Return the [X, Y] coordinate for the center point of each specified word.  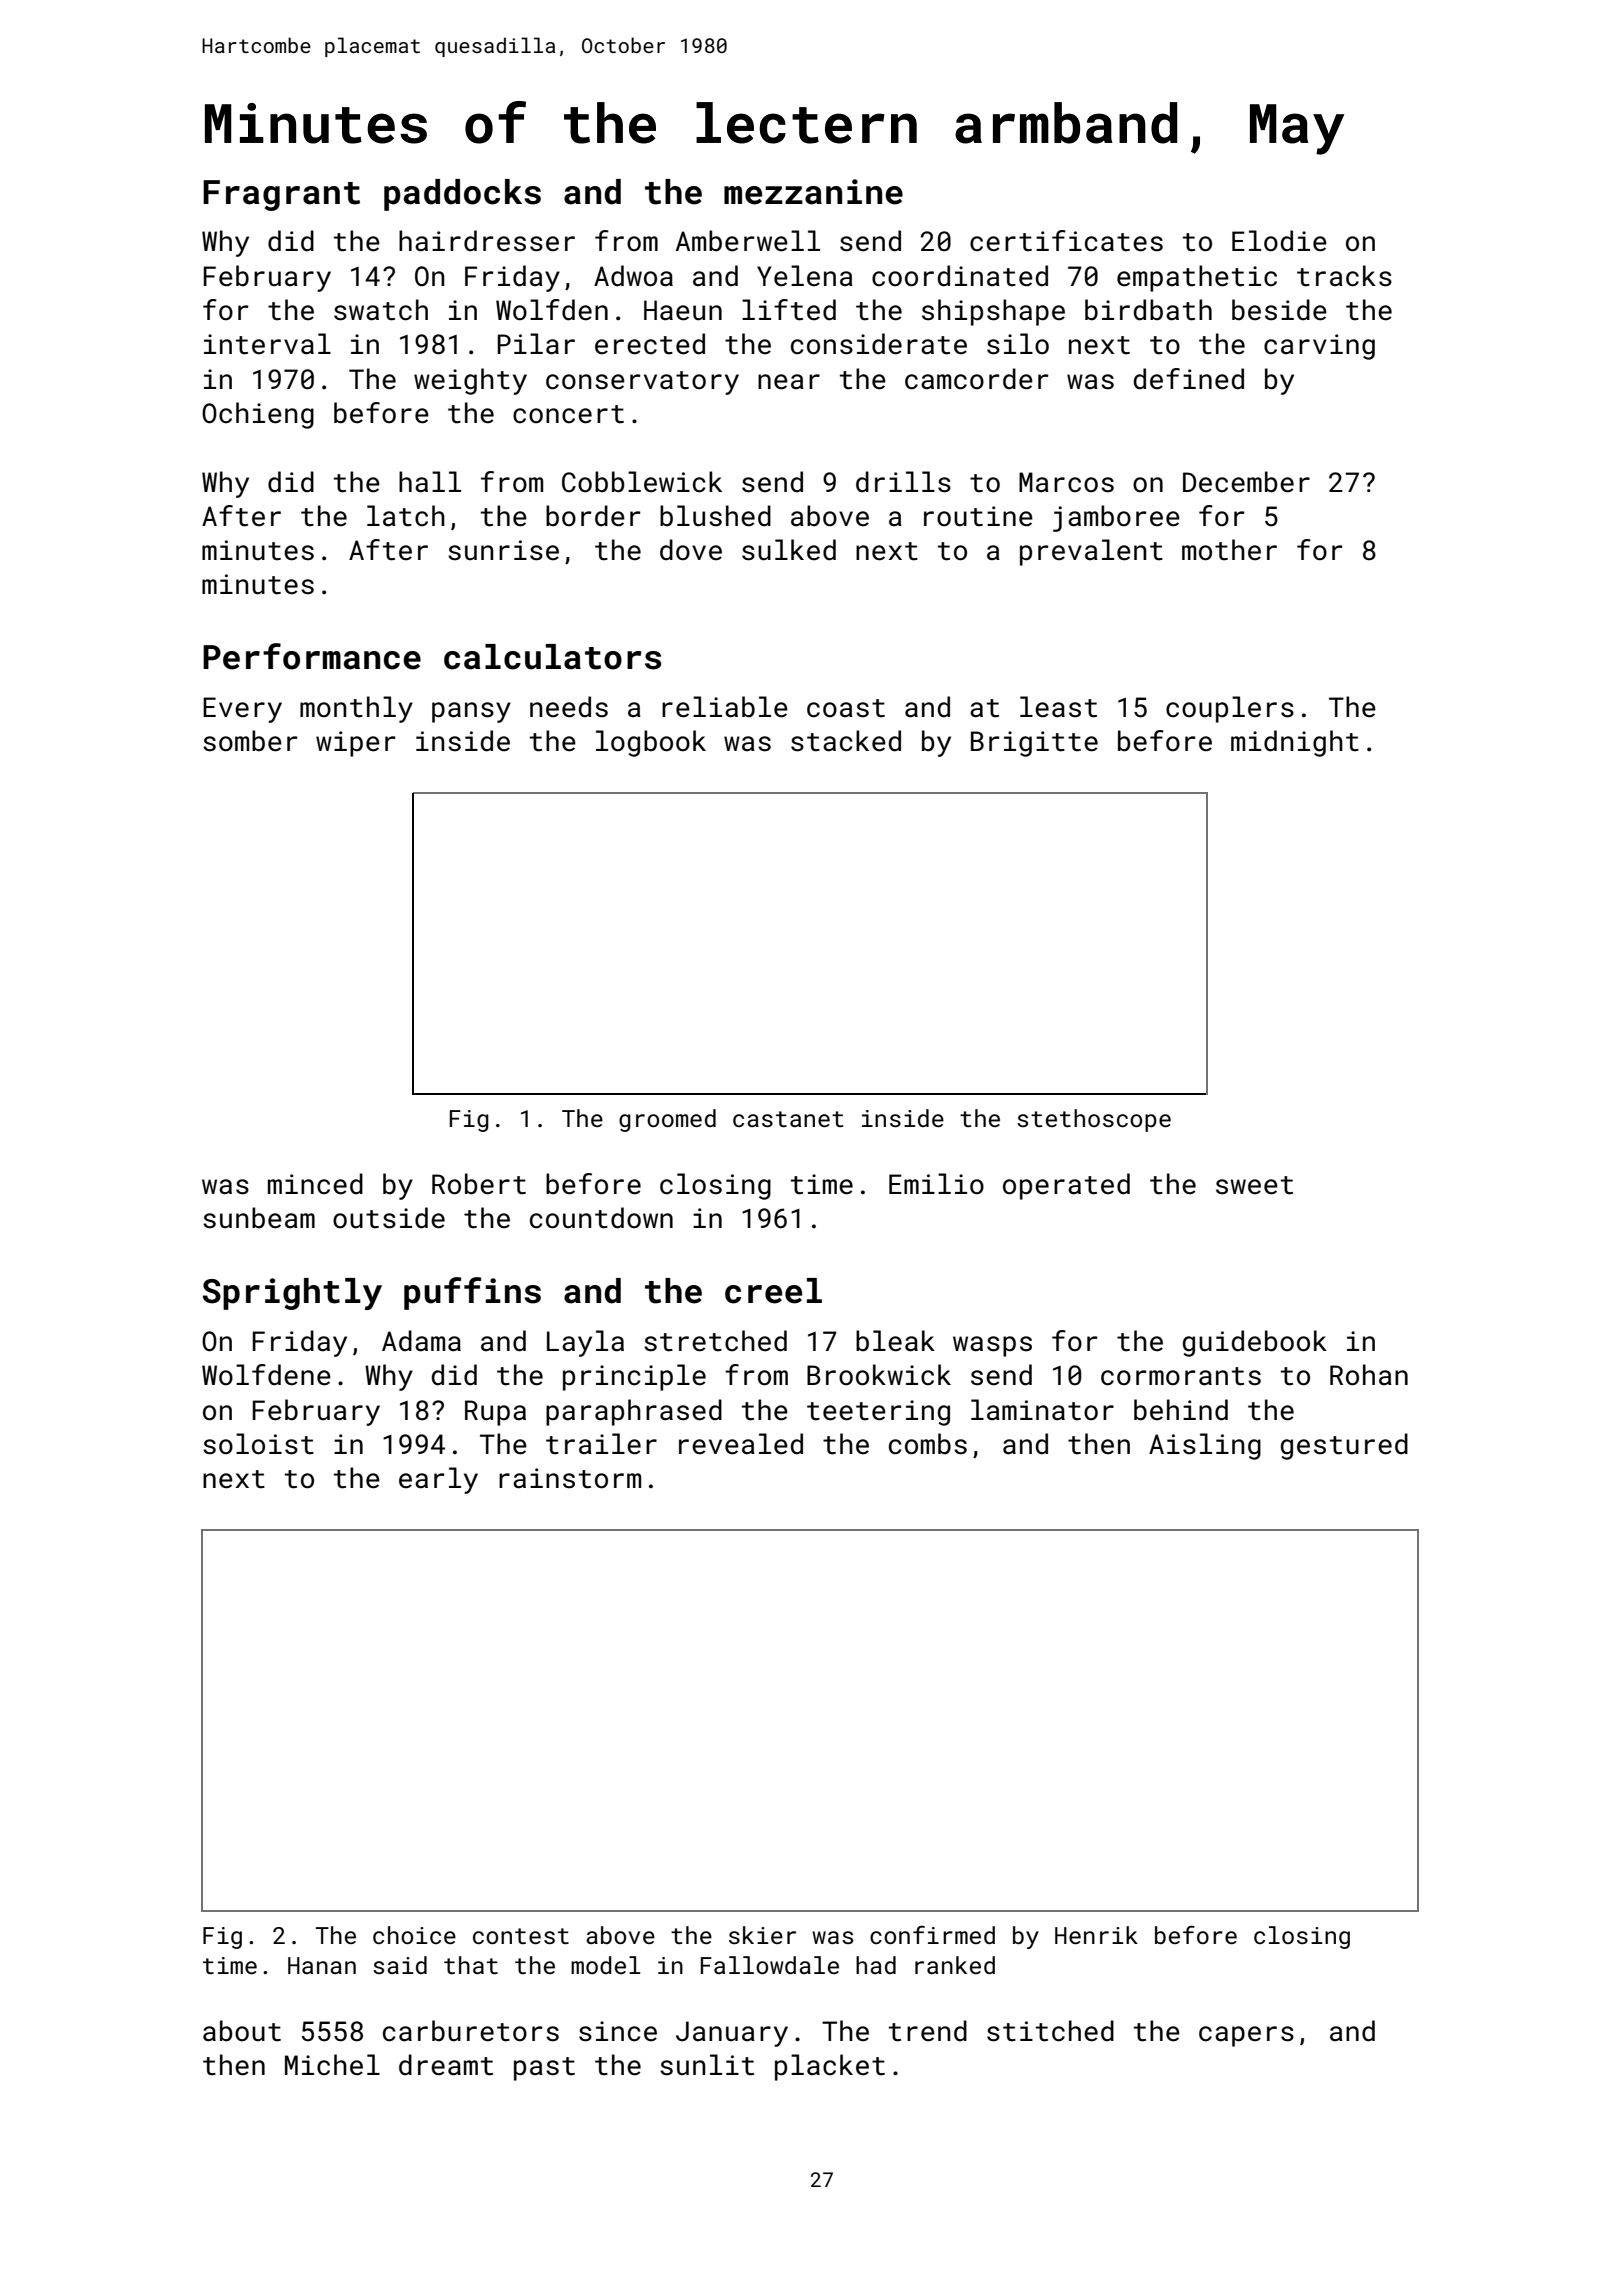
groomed [667, 1120]
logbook [651, 743]
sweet [1254, 1185]
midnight [1295, 743]
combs [928, 1444]
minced [315, 1184]
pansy [471, 712]
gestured [1344, 1446]
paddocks [462, 195]
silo [1018, 344]
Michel [332, 2065]
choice [414, 1935]
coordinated [960, 276]
